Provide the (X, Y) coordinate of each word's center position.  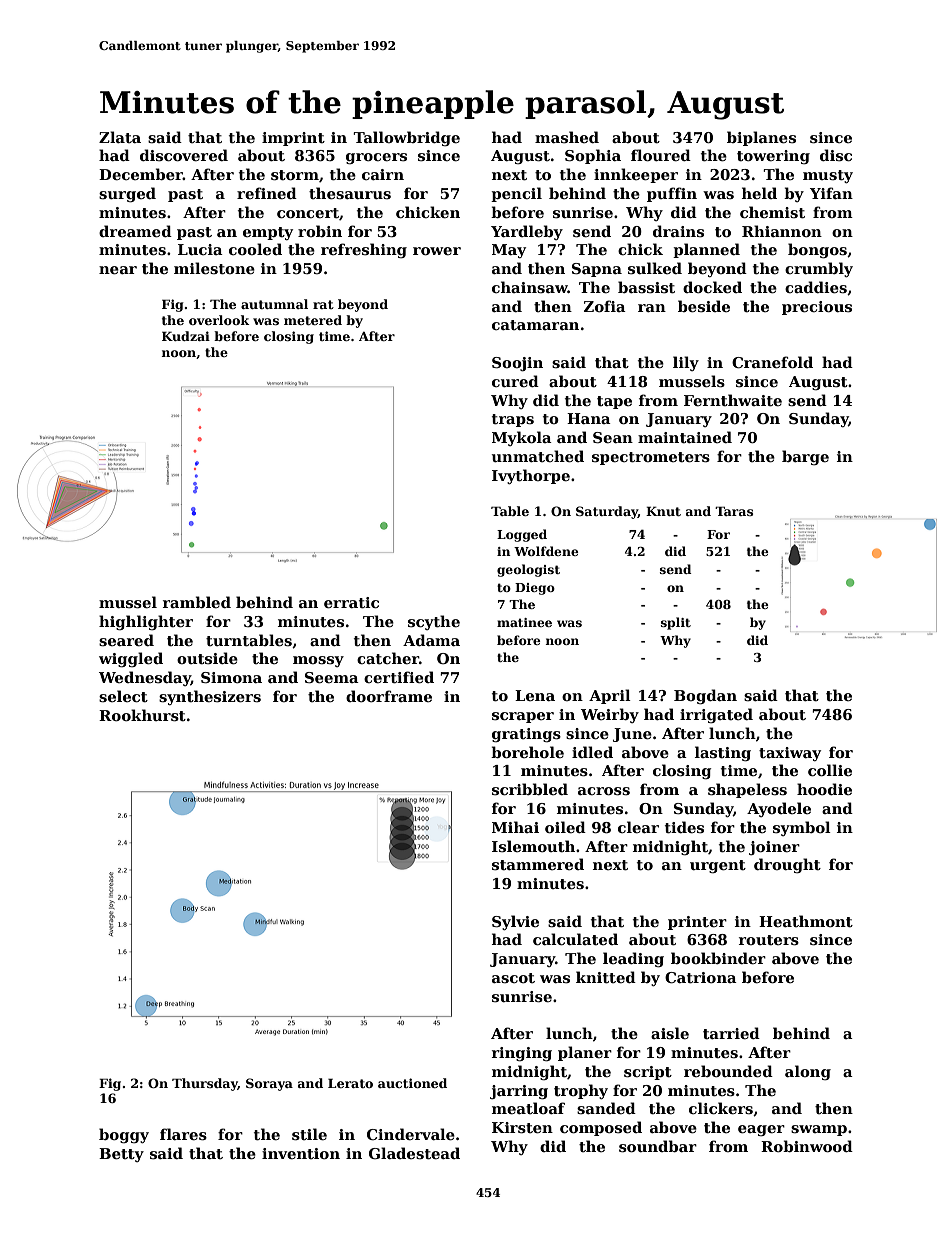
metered (313, 320)
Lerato (350, 1083)
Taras (734, 511)
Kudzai (186, 336)
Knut (663, 511)
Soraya (269, 1084)
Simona (231, 677)
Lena (535, 695)
